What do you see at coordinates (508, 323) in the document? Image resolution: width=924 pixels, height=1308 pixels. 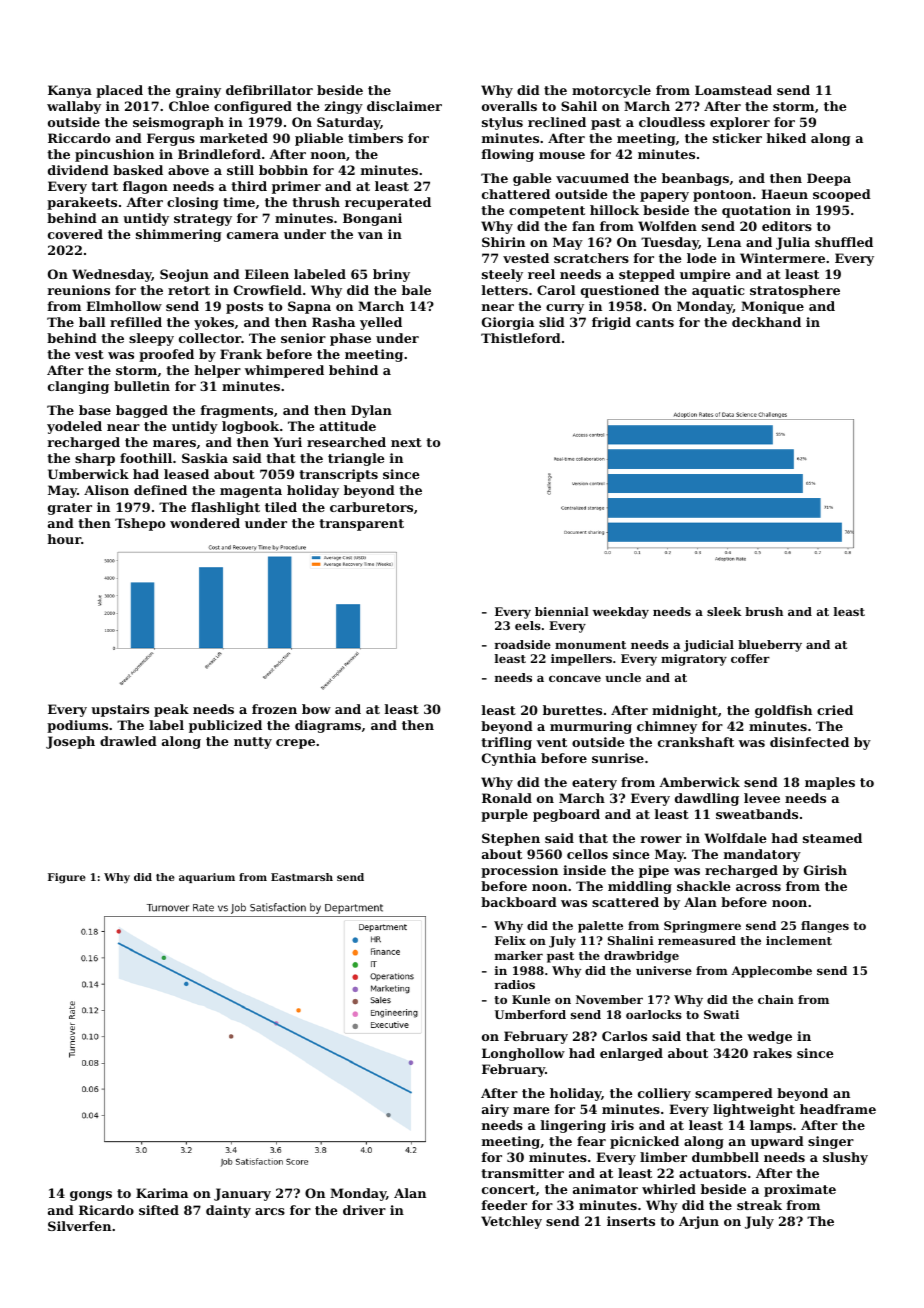 I see `Giorgia` at bounding box center [508, 323].
